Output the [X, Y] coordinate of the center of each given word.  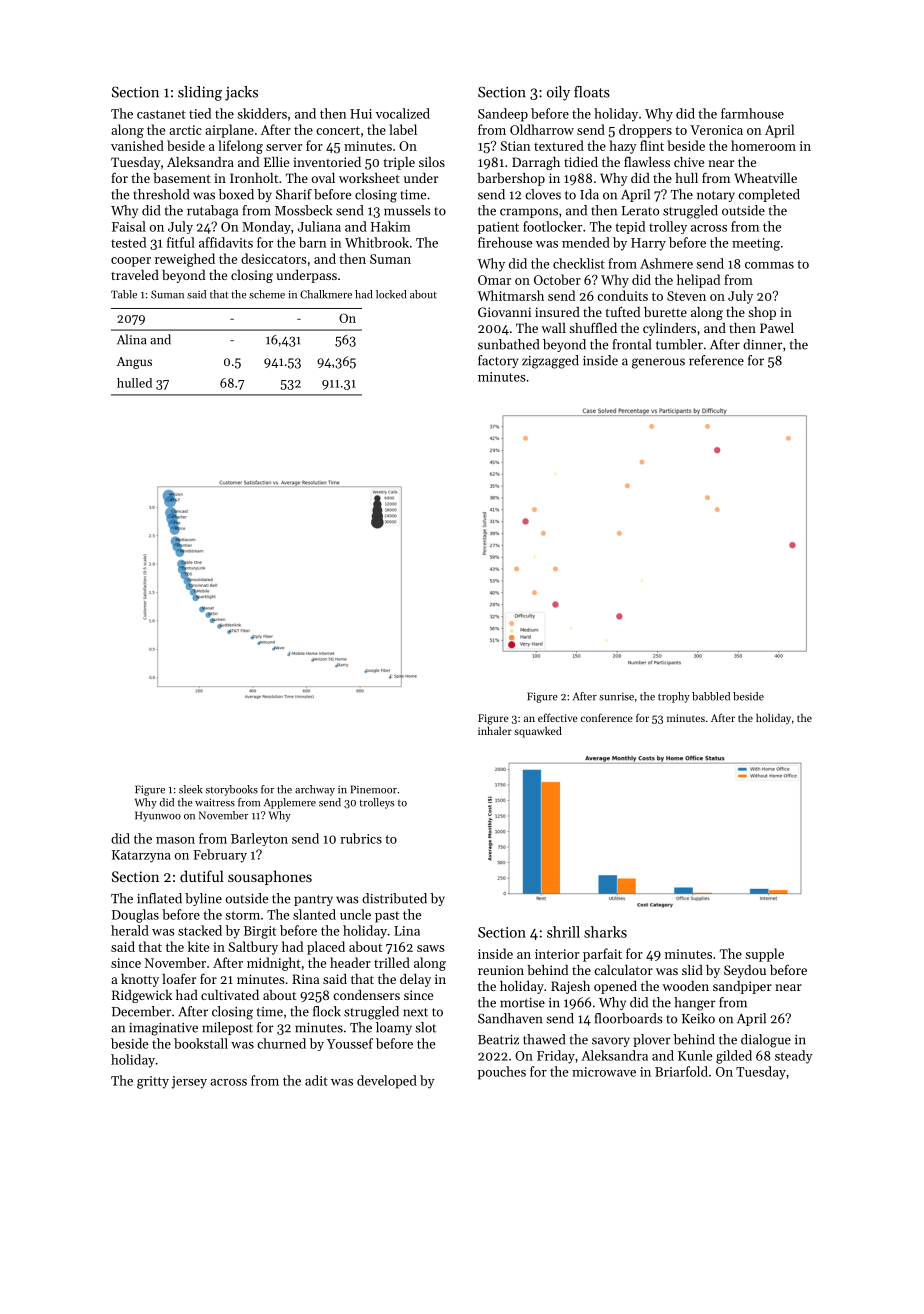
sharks [605, 932]
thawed [544, 1039]
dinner [763, 344]
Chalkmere [326, 294]
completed [769, 195]
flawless [647, 161]
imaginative [163, 1029]
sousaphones [270, 877]
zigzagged [550, 362]
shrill [563, 932]
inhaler [495, 730]
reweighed [185, 260]
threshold [161, 194]
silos [432, 162]
